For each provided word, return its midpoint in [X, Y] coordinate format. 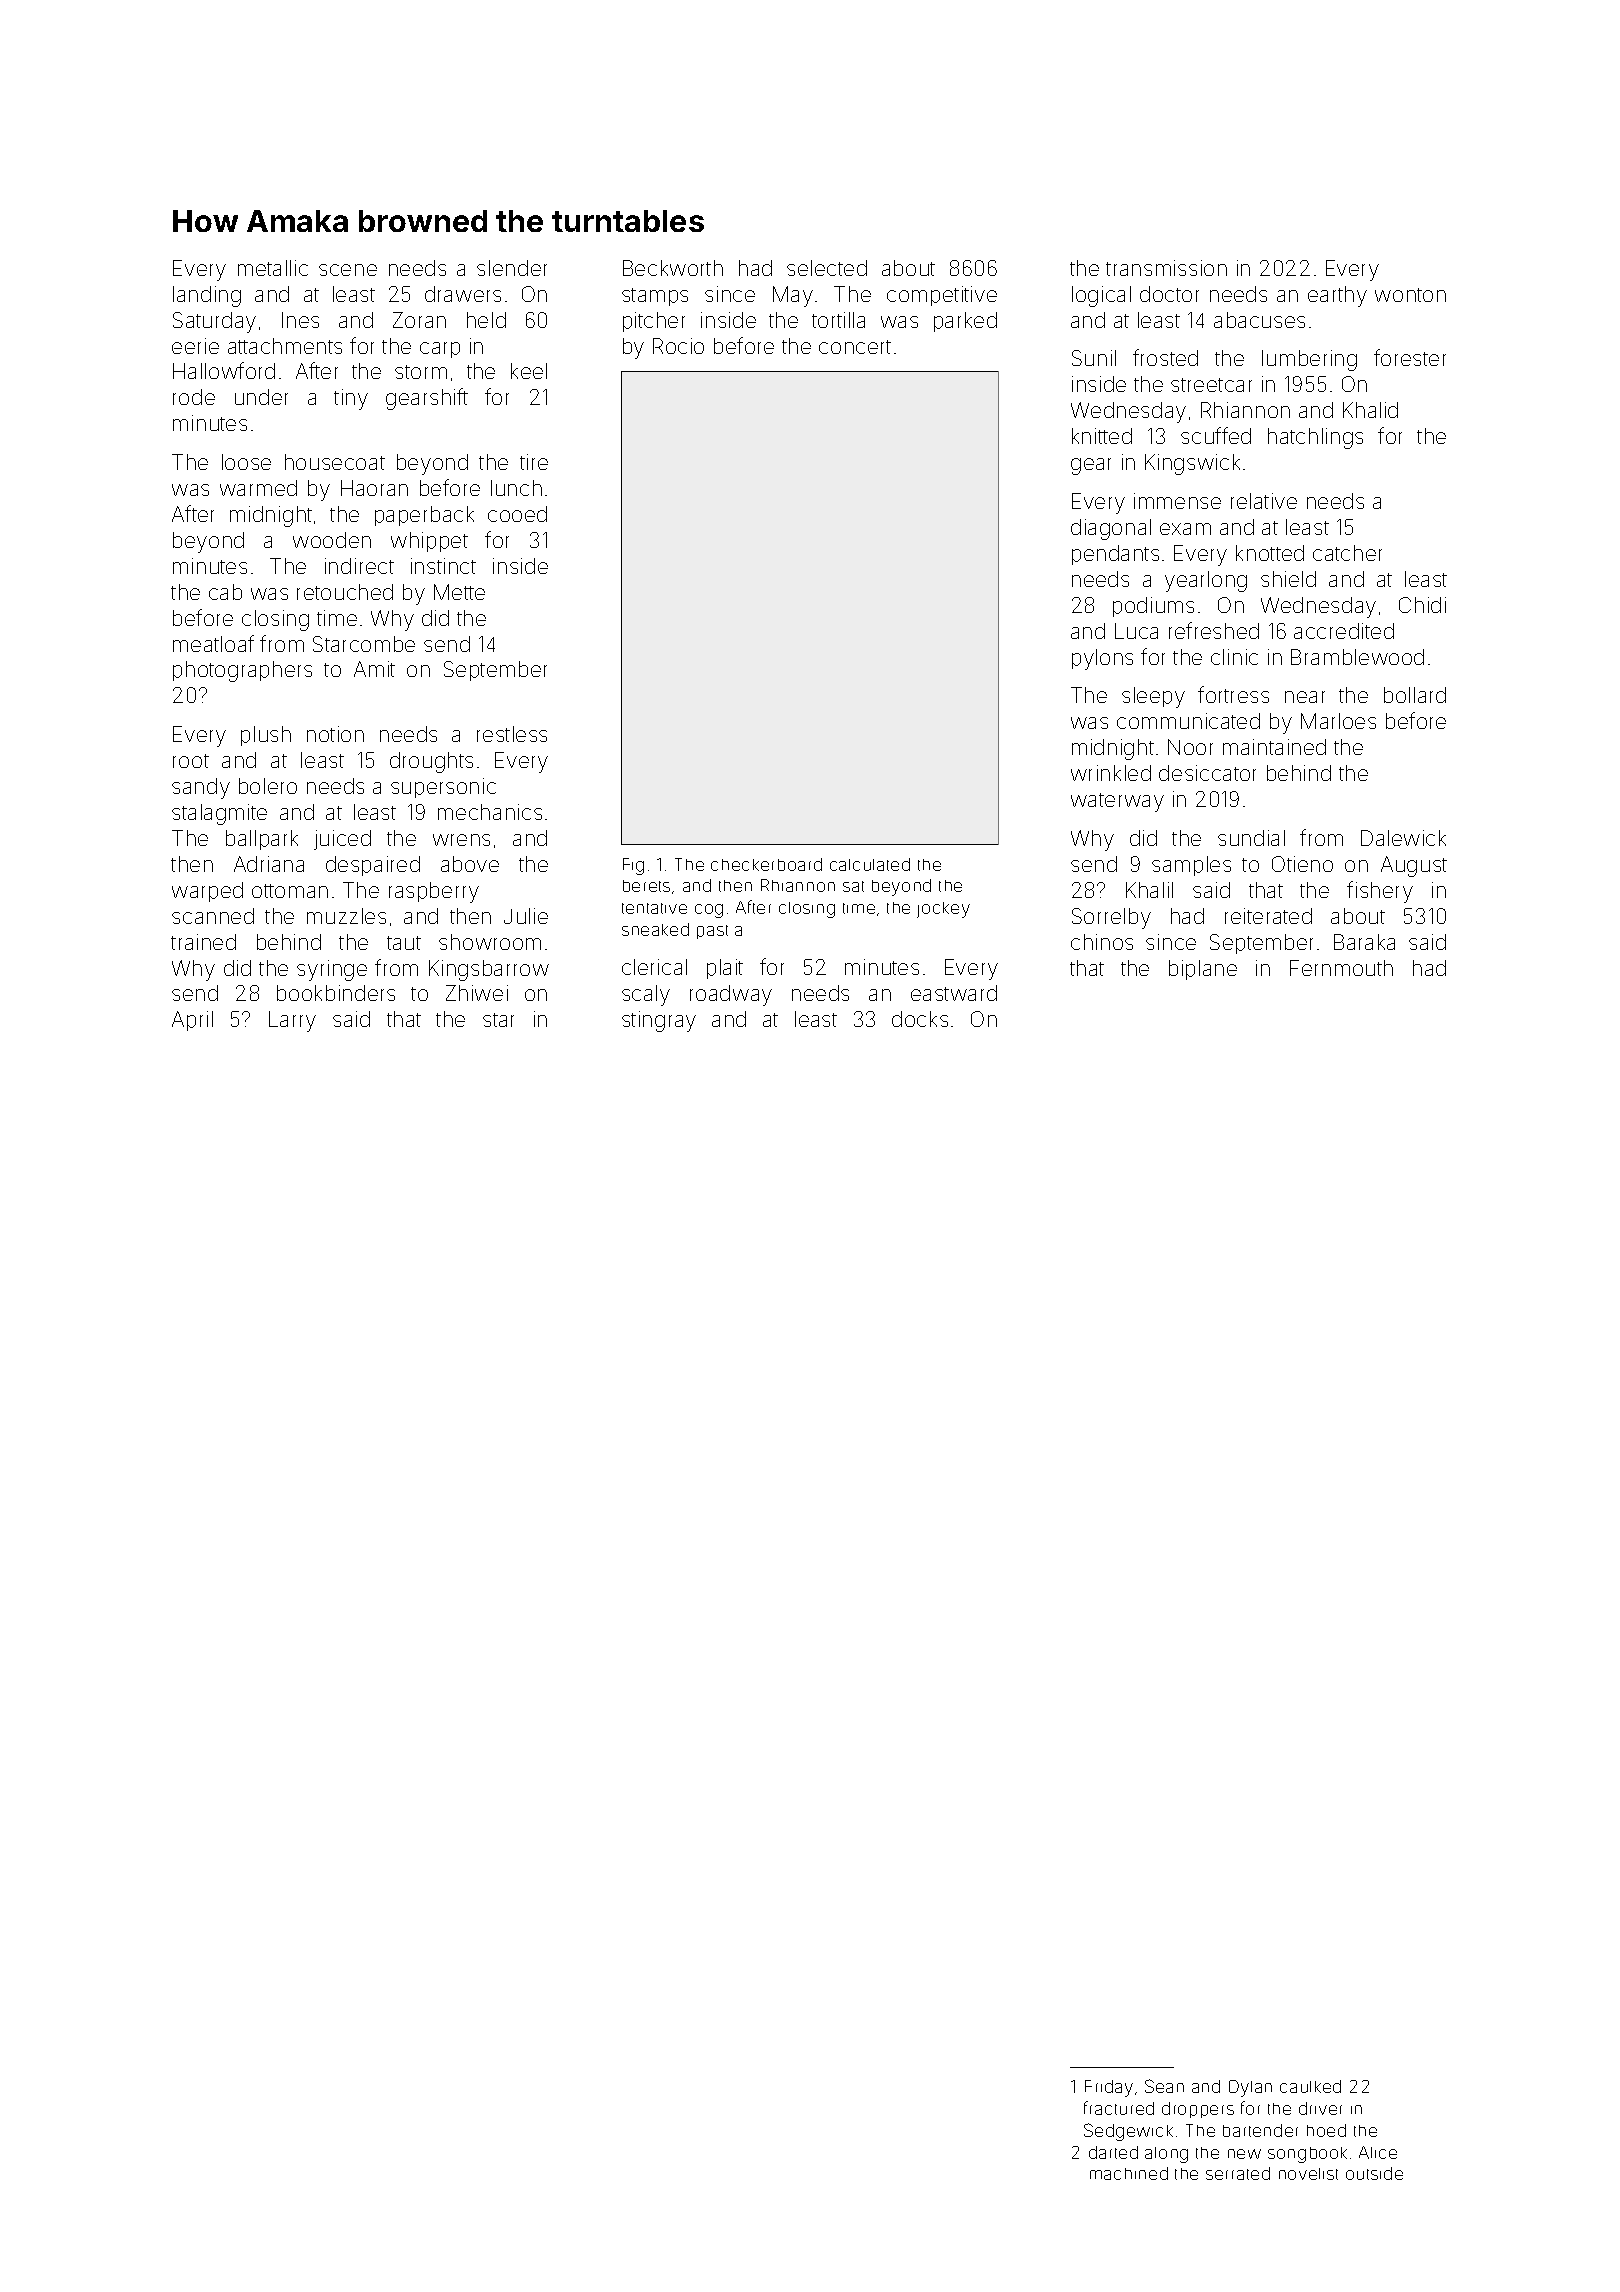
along [1166, 2155]
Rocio [678, 346]
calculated [870, 864]
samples [1191, 866]
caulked [1310, 2086]
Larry [292, 1021]
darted [1113, 2152]
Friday [1109, 2088]
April [192, 1021]
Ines [300, 320]
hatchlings [1315, 438]
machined [1129, 2173]
